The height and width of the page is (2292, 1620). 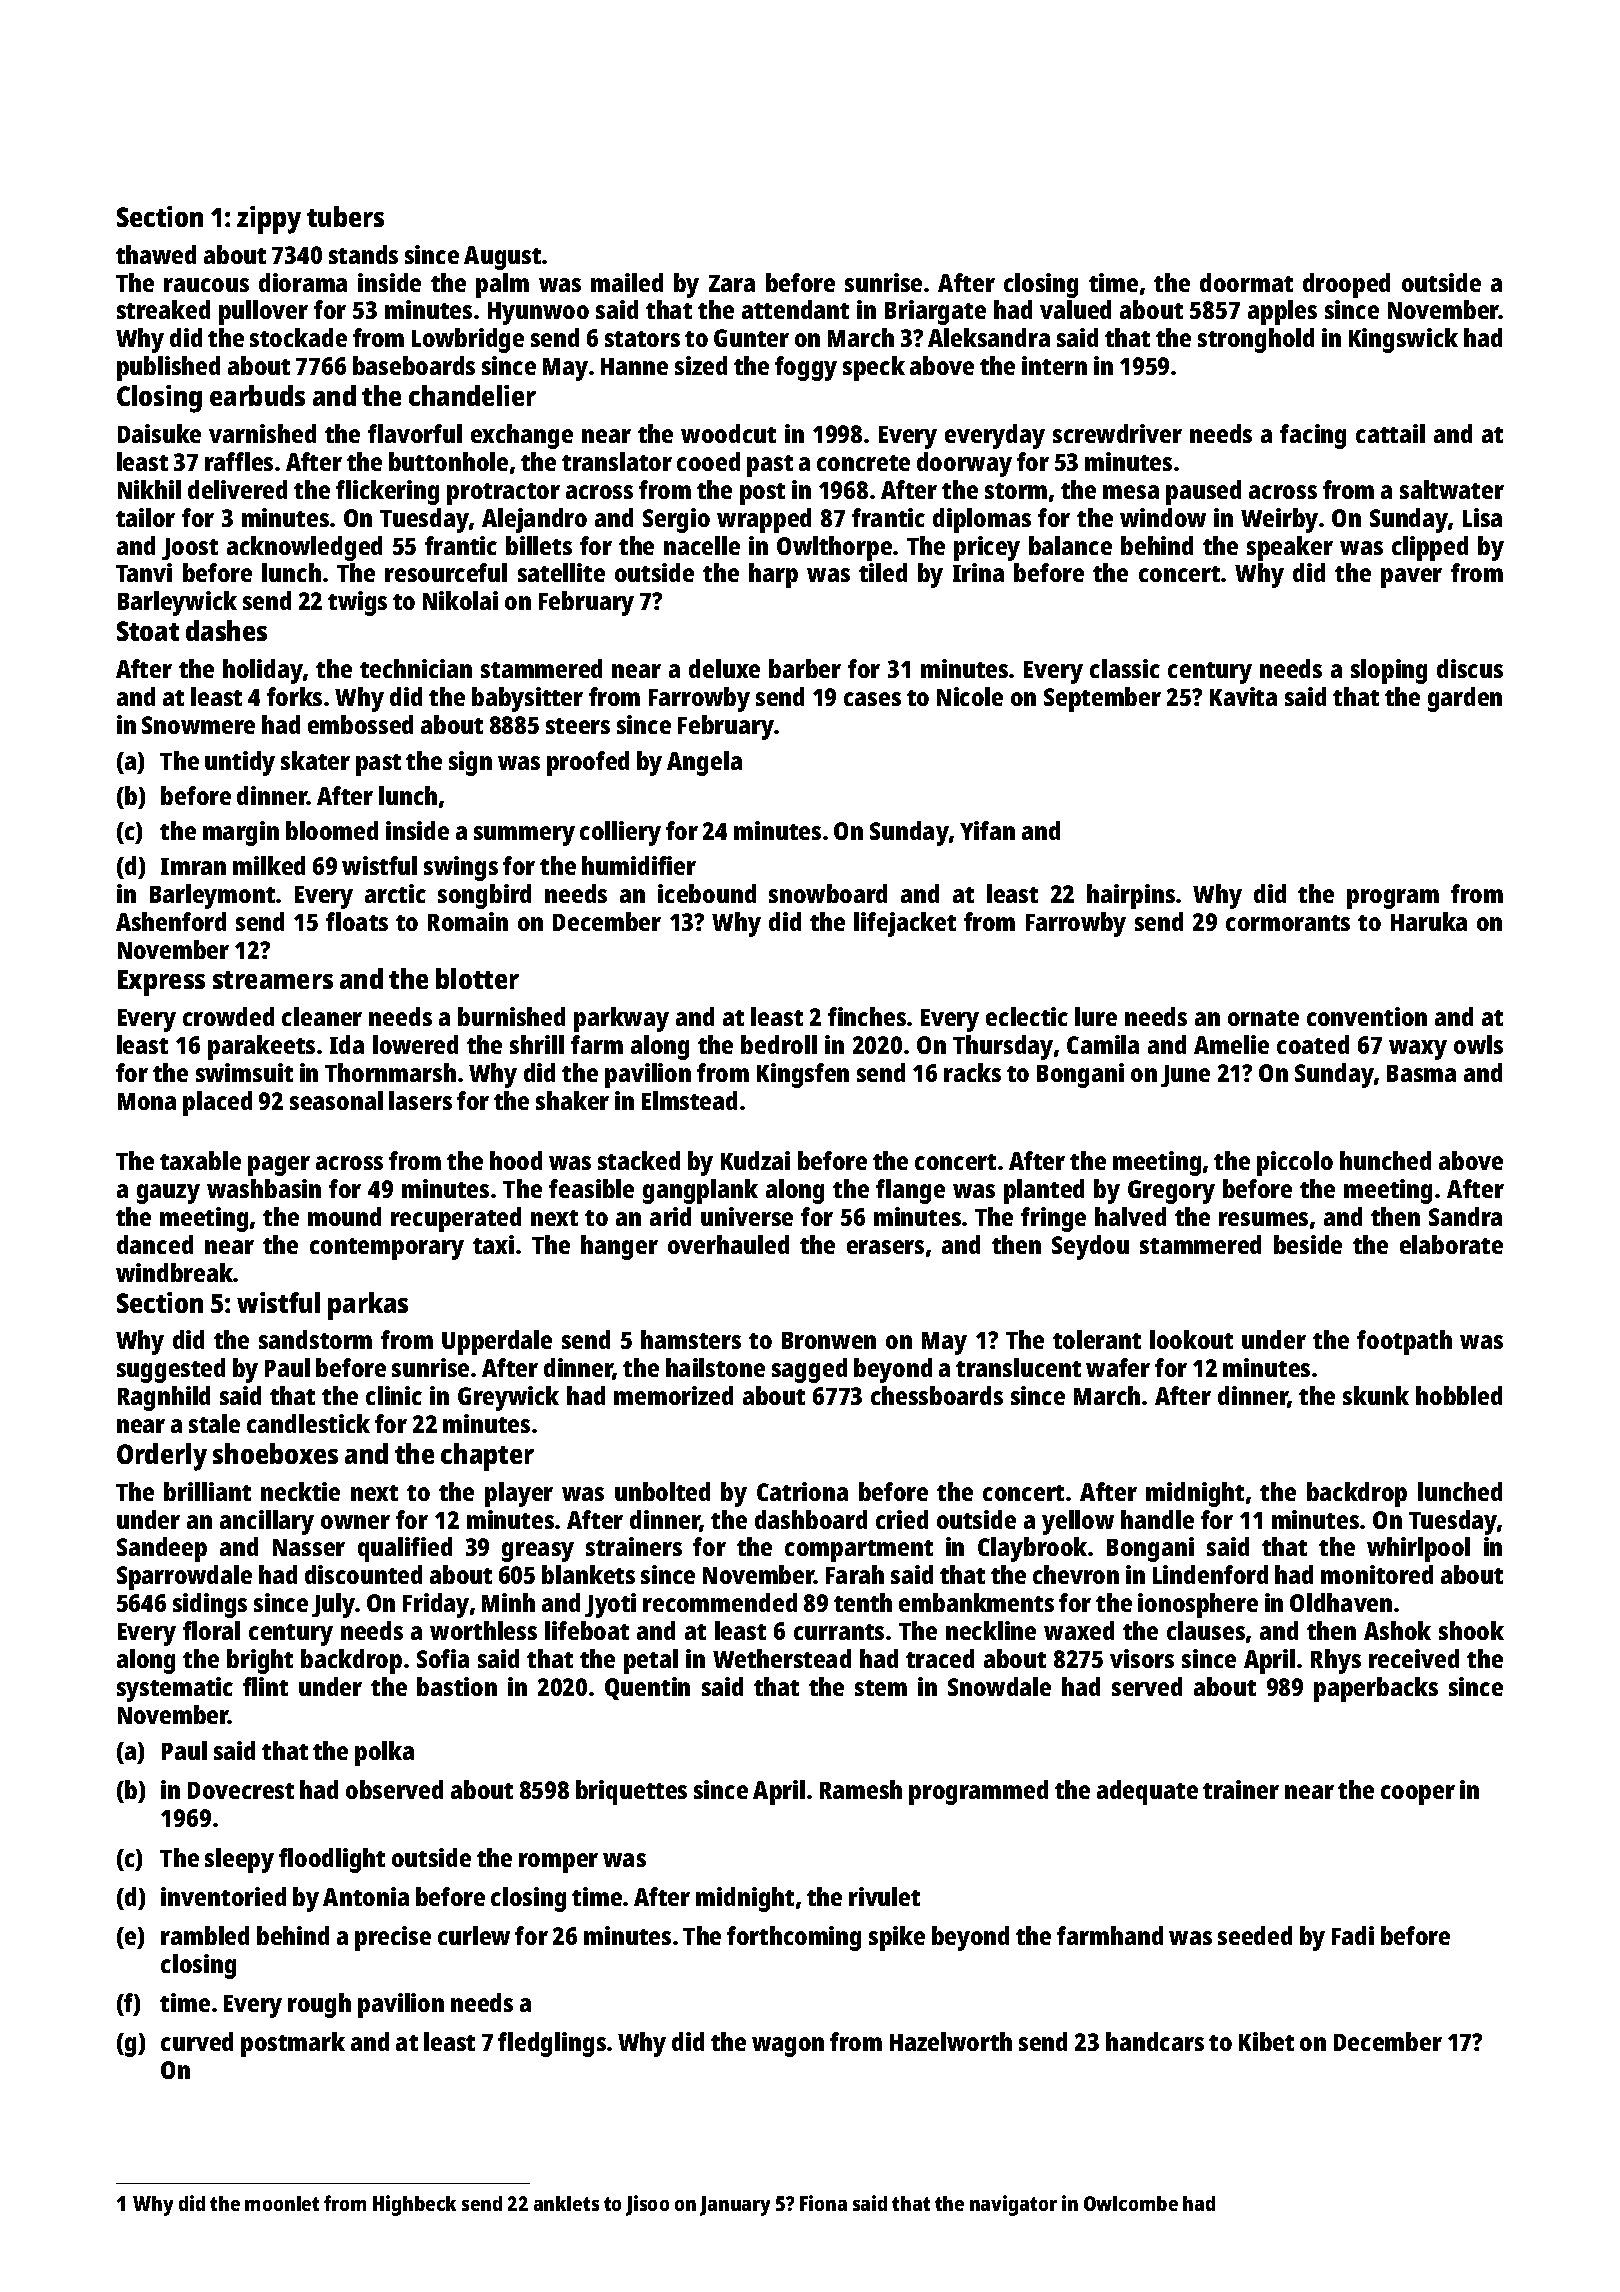 I want to click on deluxe, so click(x=724, y=668).
